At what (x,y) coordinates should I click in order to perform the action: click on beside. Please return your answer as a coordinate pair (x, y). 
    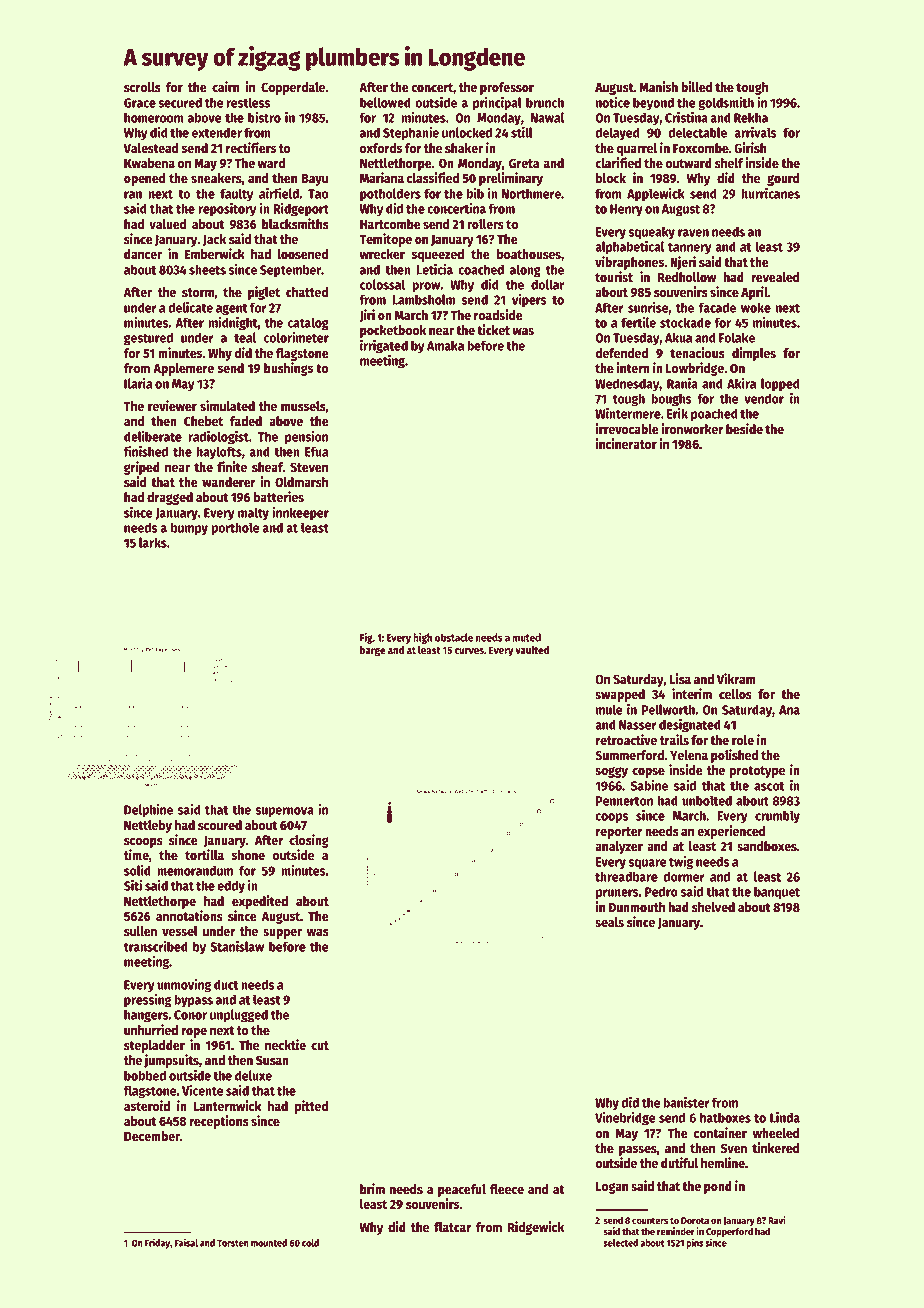
    Looking at the image, I should click on (744, 428).
